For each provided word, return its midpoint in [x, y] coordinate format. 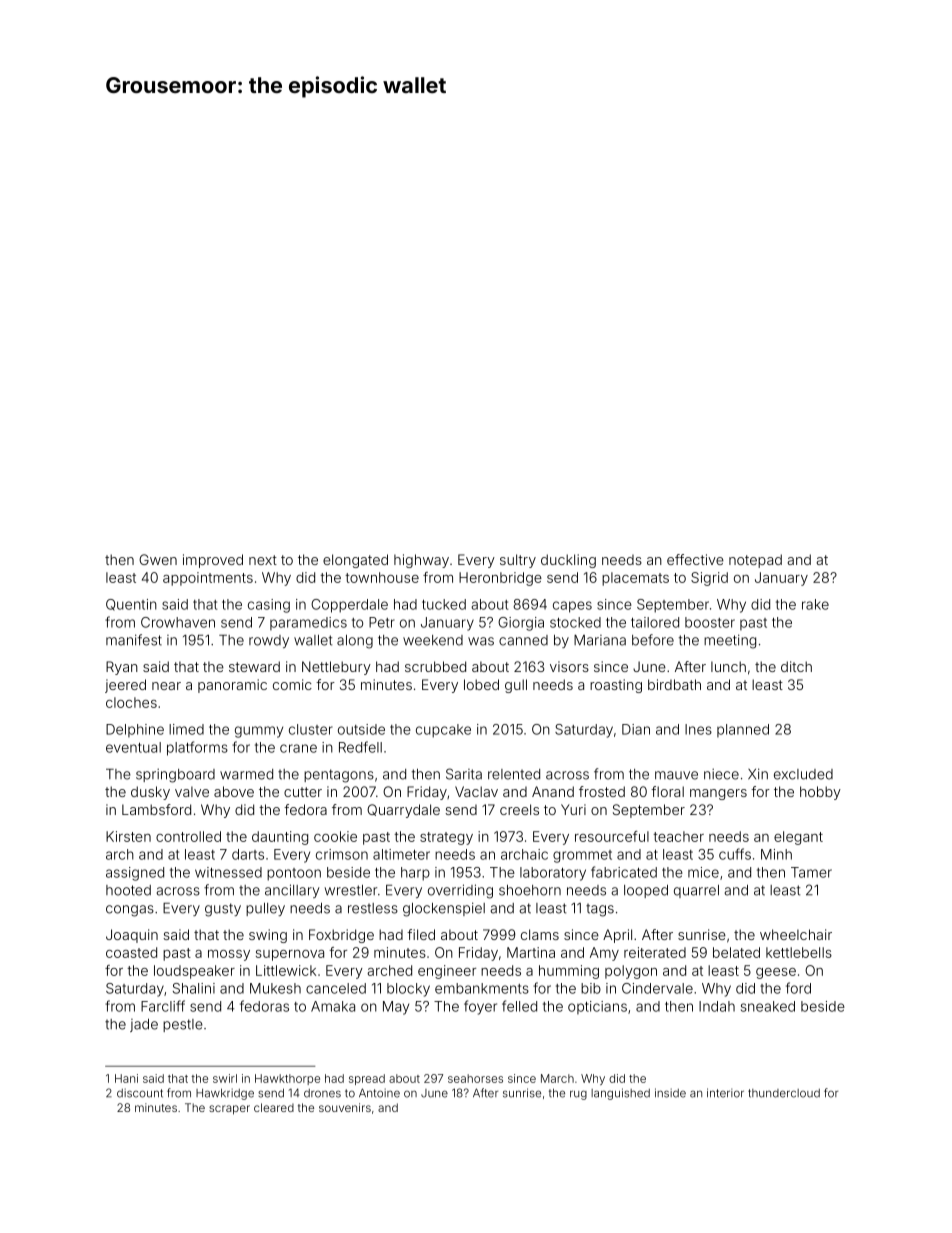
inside [670, 1093]
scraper [229, 1110]
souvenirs [345, 1107]
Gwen [158, 559]
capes [572, 607]
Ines [698, 729]
